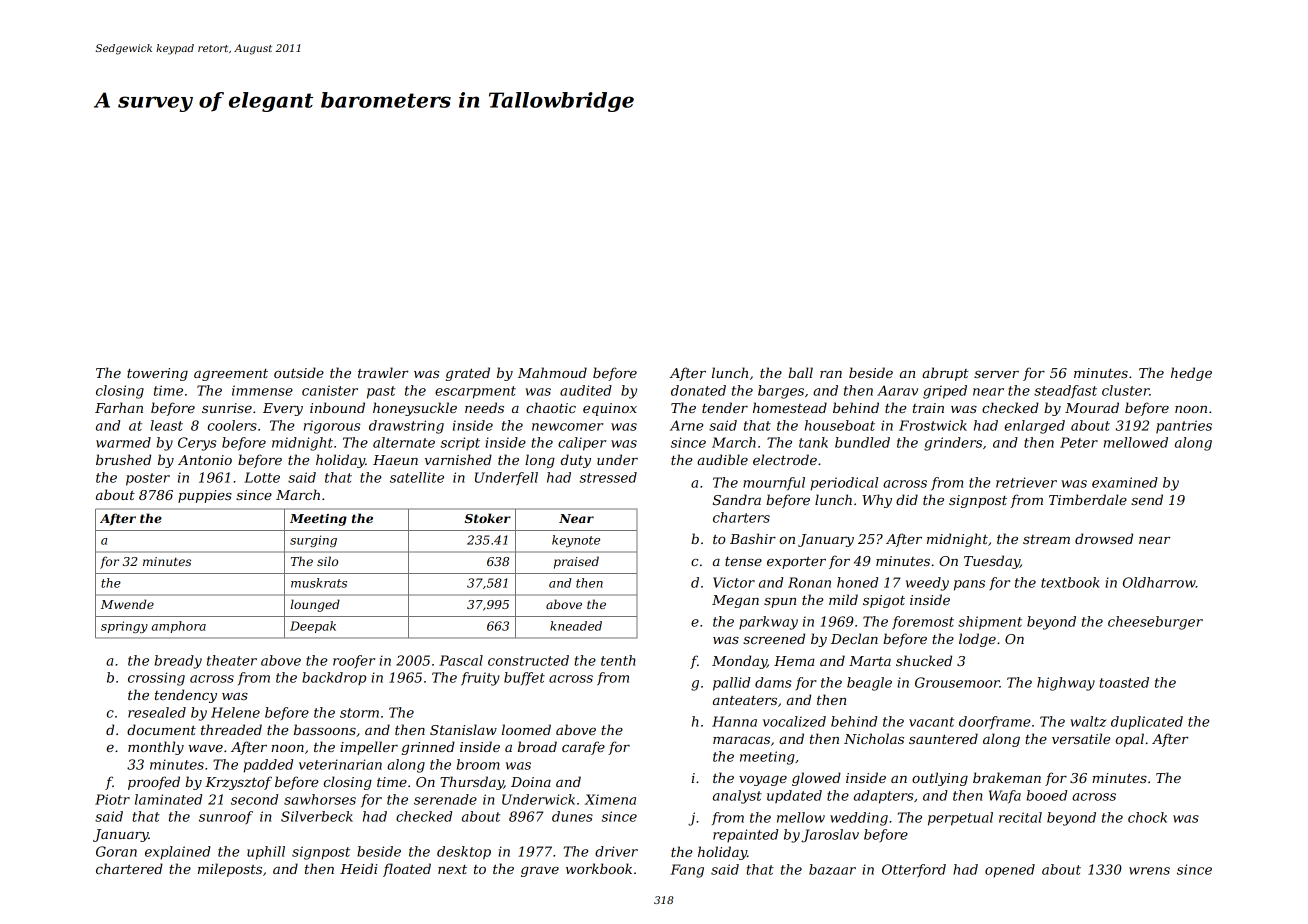 The width and height of the page is (1308, 924). Describe the element at coordinates (112, 799) in the page. I see `Piotr` at that location.
